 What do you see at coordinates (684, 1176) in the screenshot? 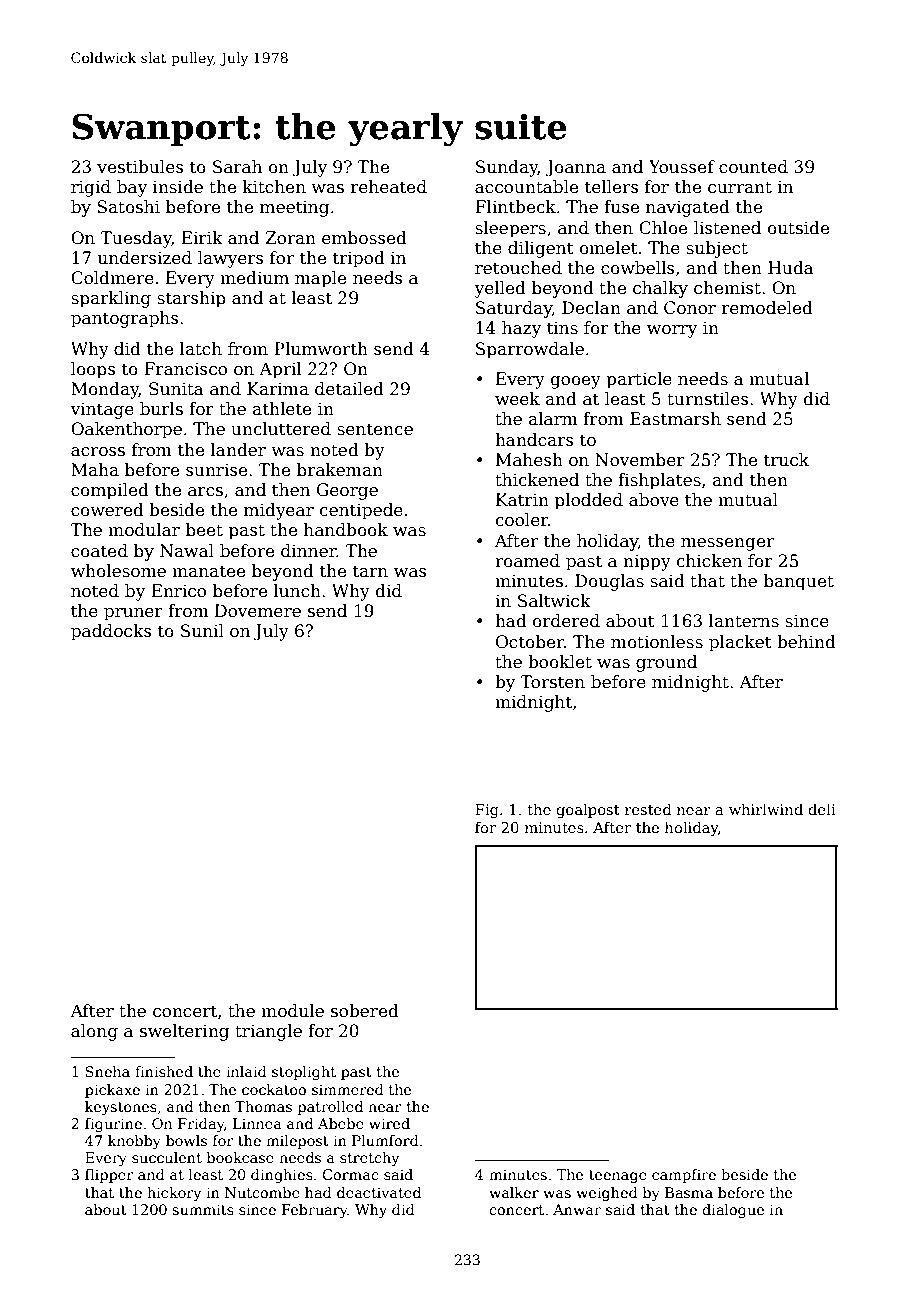
I see `campfire` at bounding box center [684, 1176].
